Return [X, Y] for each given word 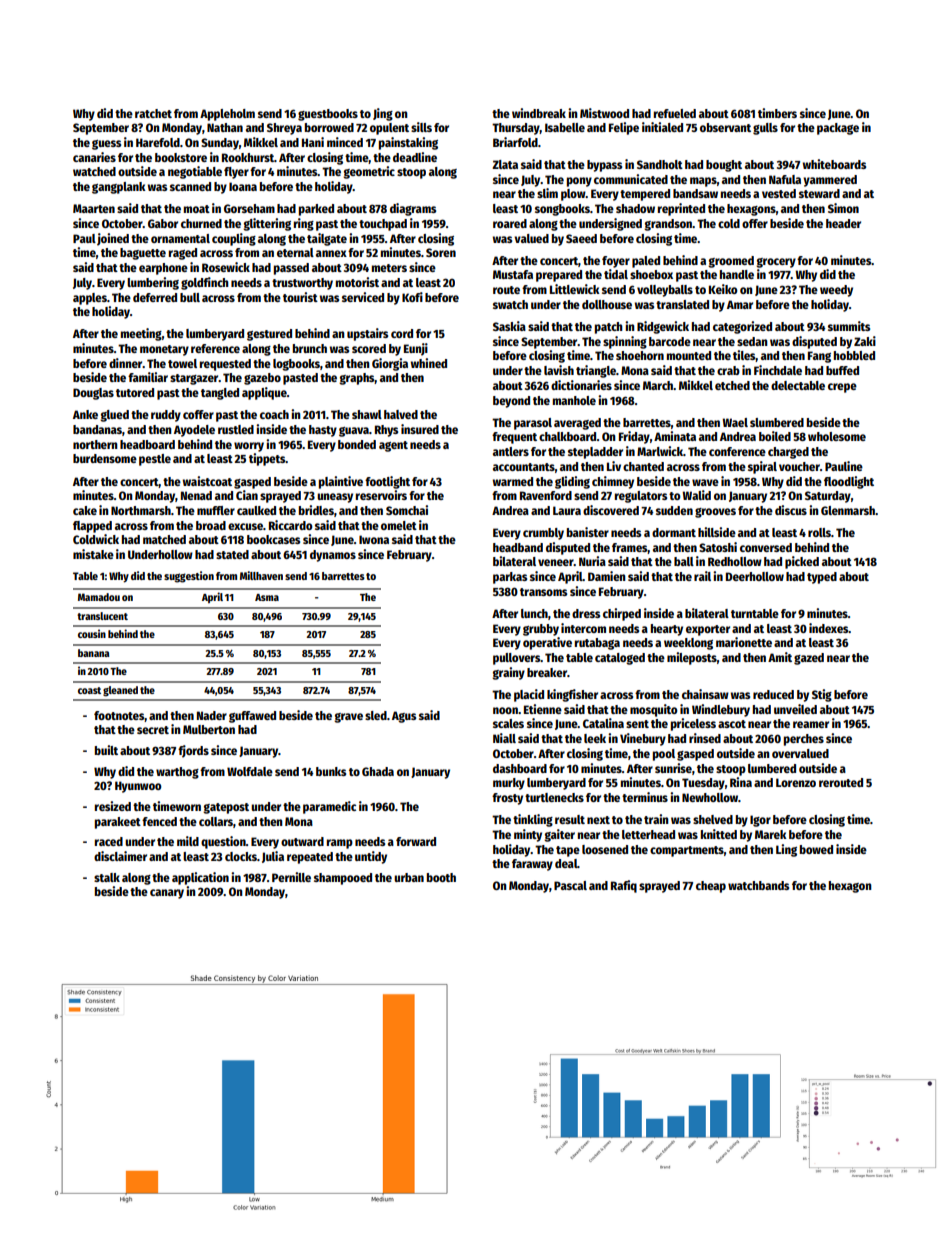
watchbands [758, 885]
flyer [236, 173]
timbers [777, 113]
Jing [383, 114]
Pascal [570, 885]
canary [167, 894]
